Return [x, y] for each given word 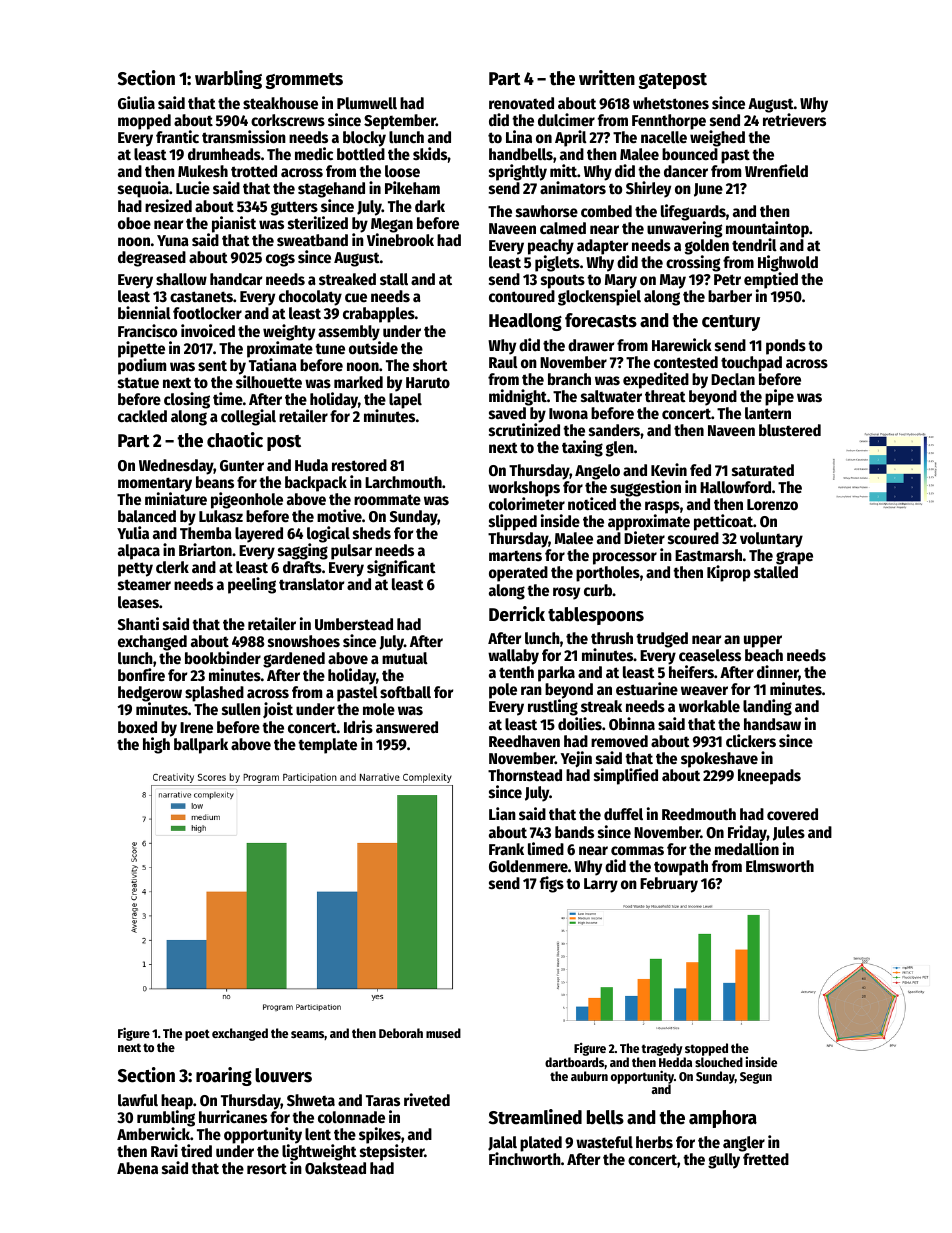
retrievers [794, 120]
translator [311, 584]
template [327, 746]
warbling [228, 79]
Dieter [644, 538]
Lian [502, 813]
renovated [521, 103]
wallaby [513, 657]
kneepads [769, 777]
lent [318, 1134]
